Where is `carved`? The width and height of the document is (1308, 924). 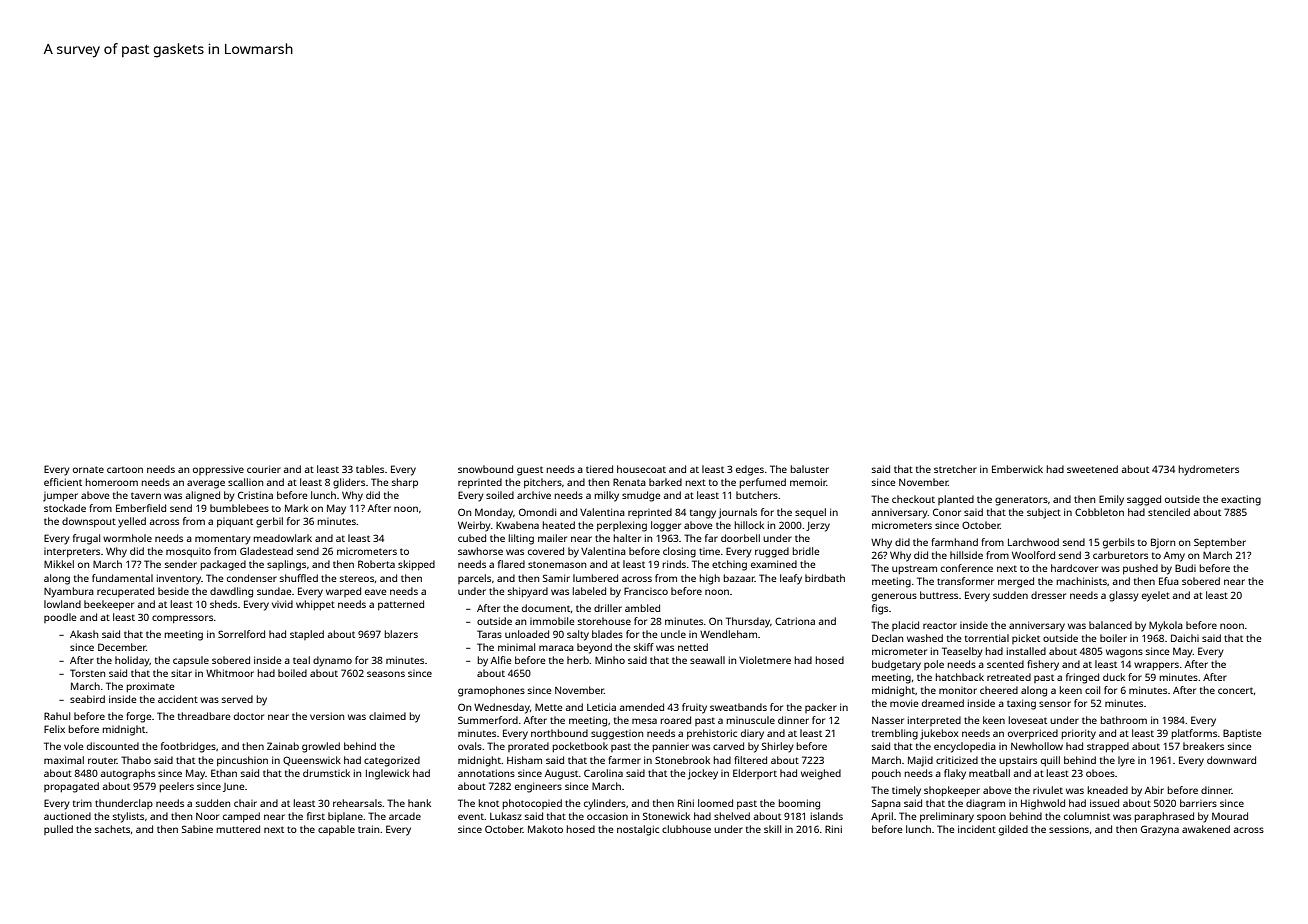
carved is located at coordinates (728, 746).
